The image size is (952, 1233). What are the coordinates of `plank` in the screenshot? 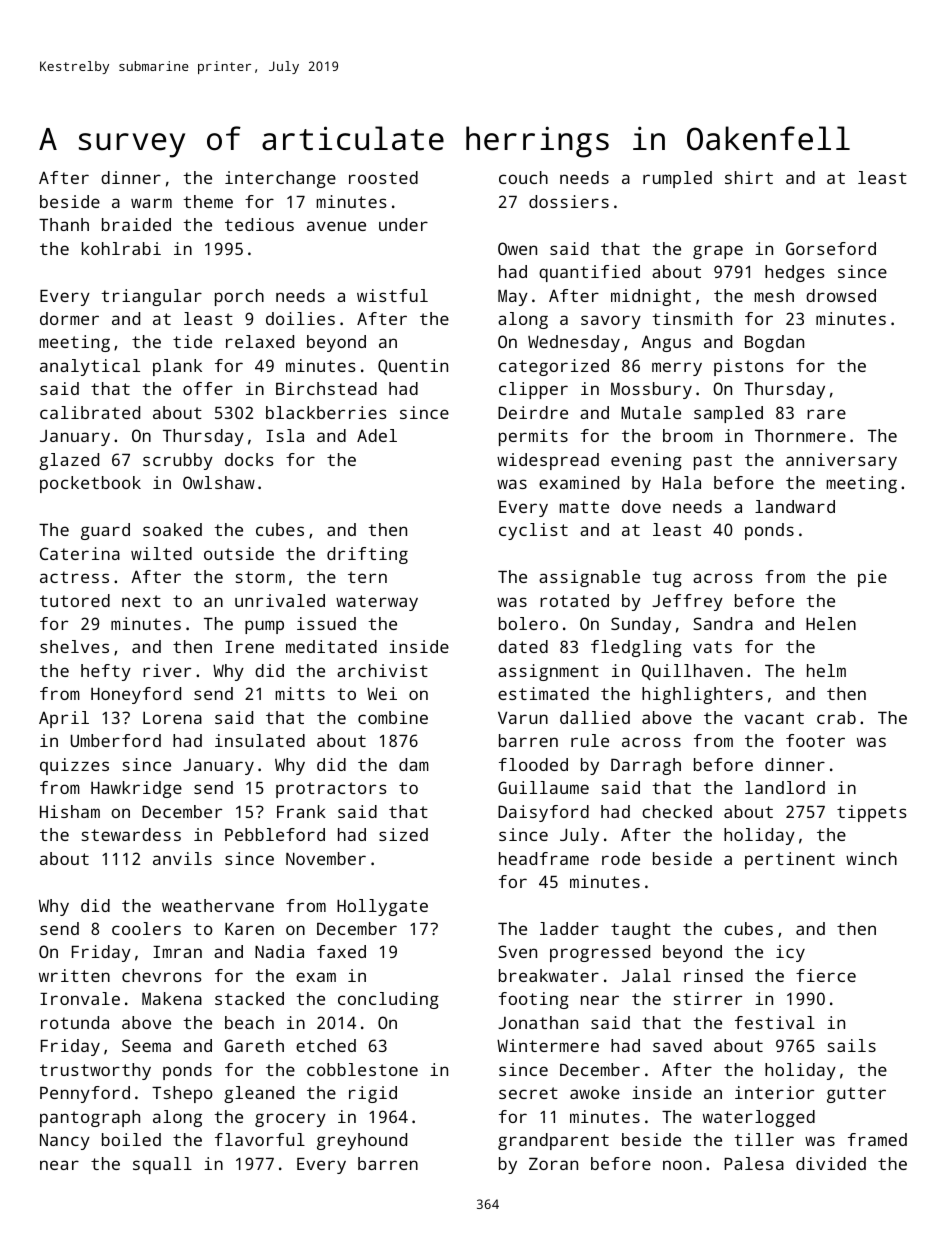 It's located at (177, 367).
